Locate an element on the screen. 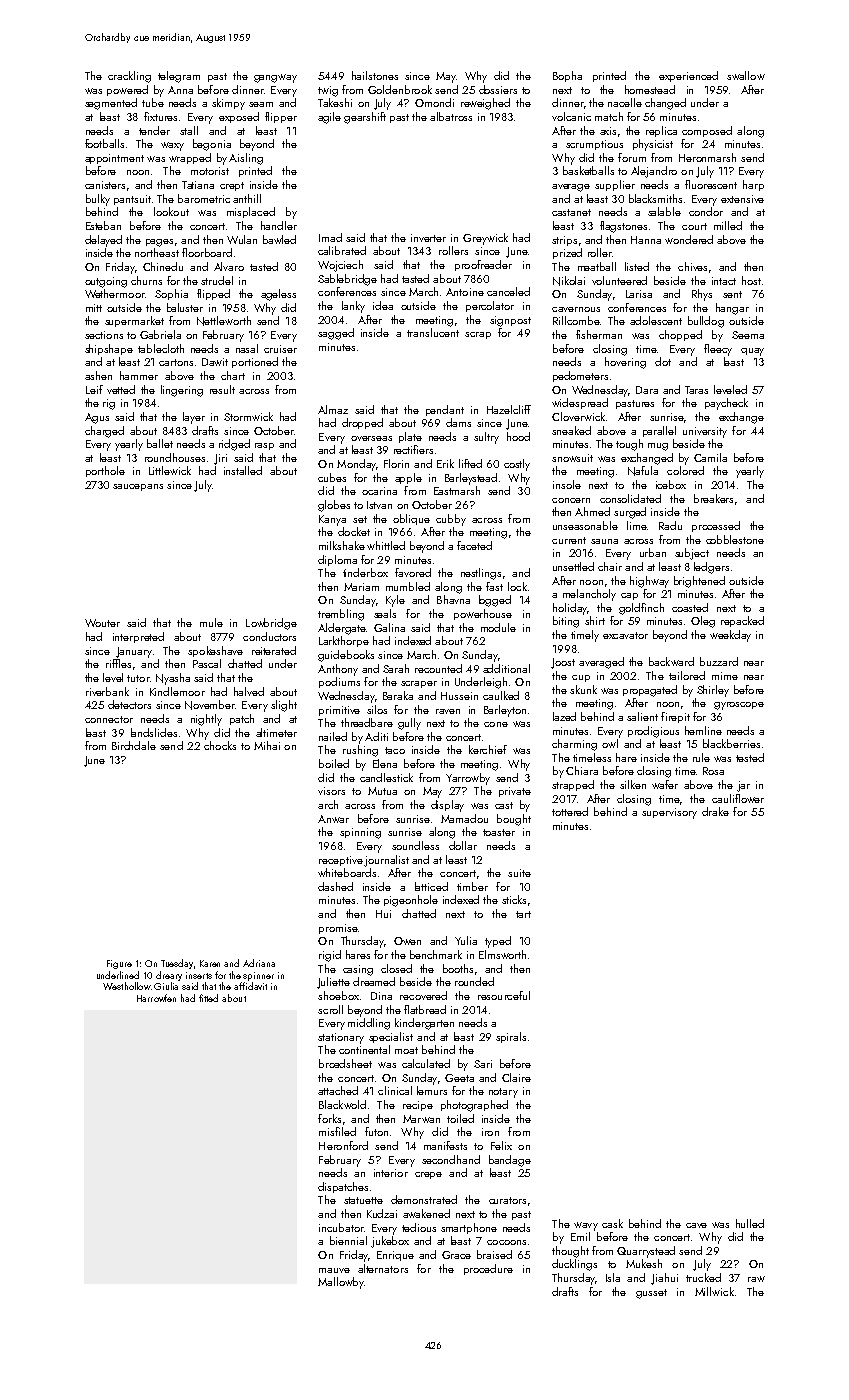 Image resolution: width=849 pixels, height=1400 pixels. inverter is located at coordinates (428, 238).
